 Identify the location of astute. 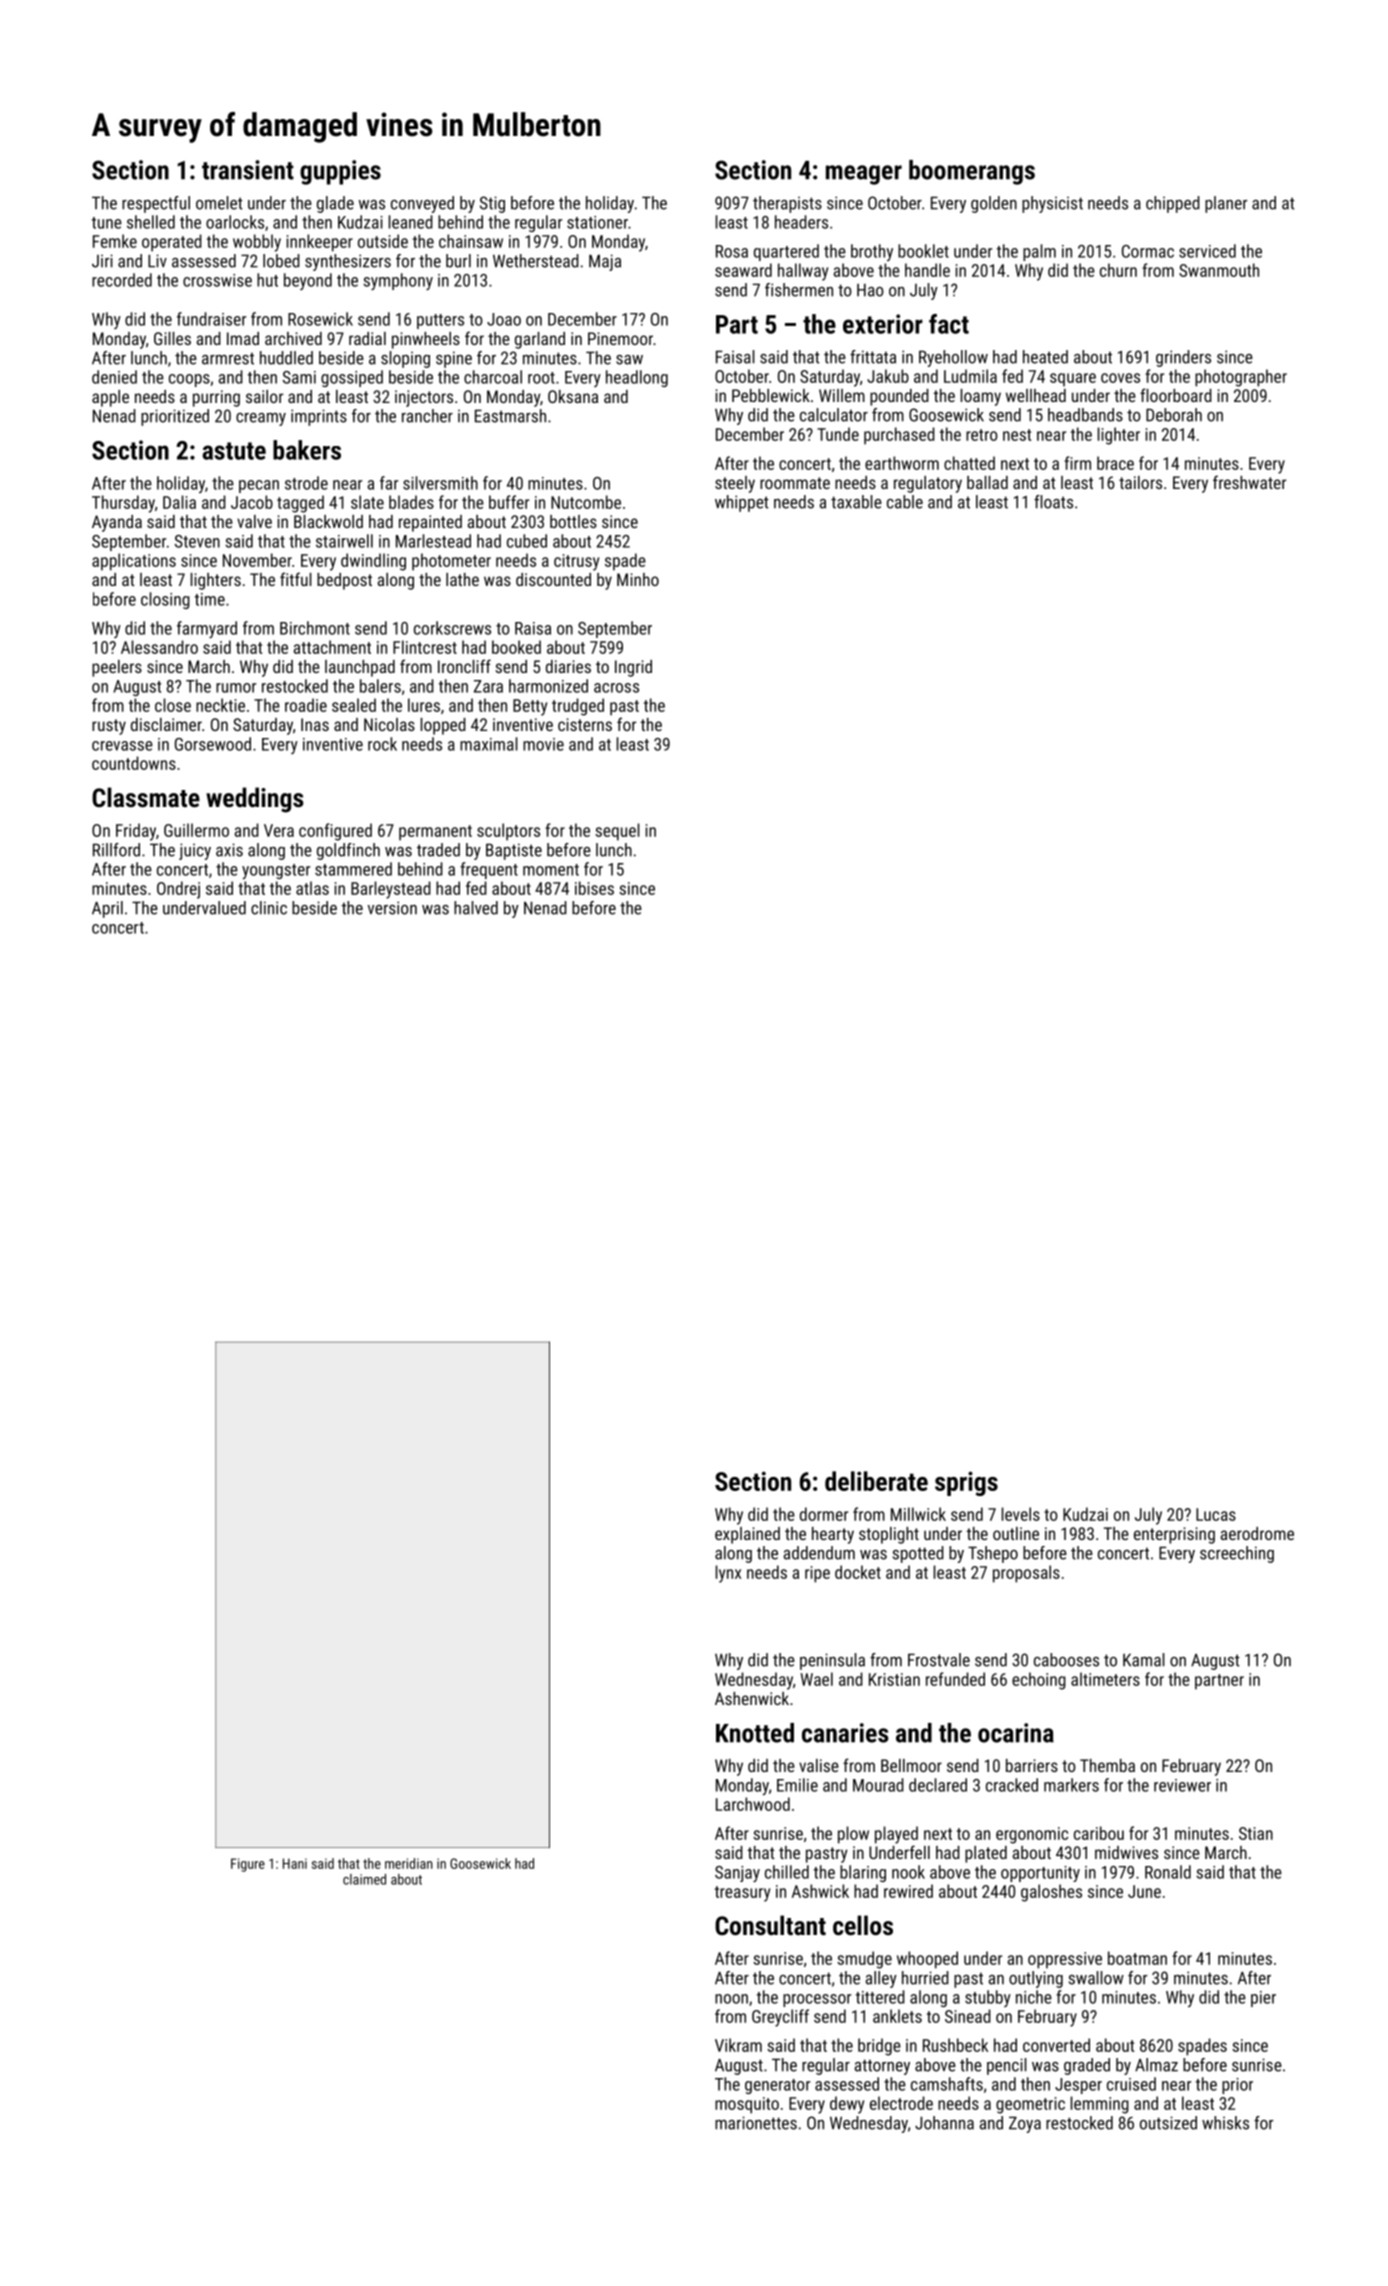
(234, 451).
